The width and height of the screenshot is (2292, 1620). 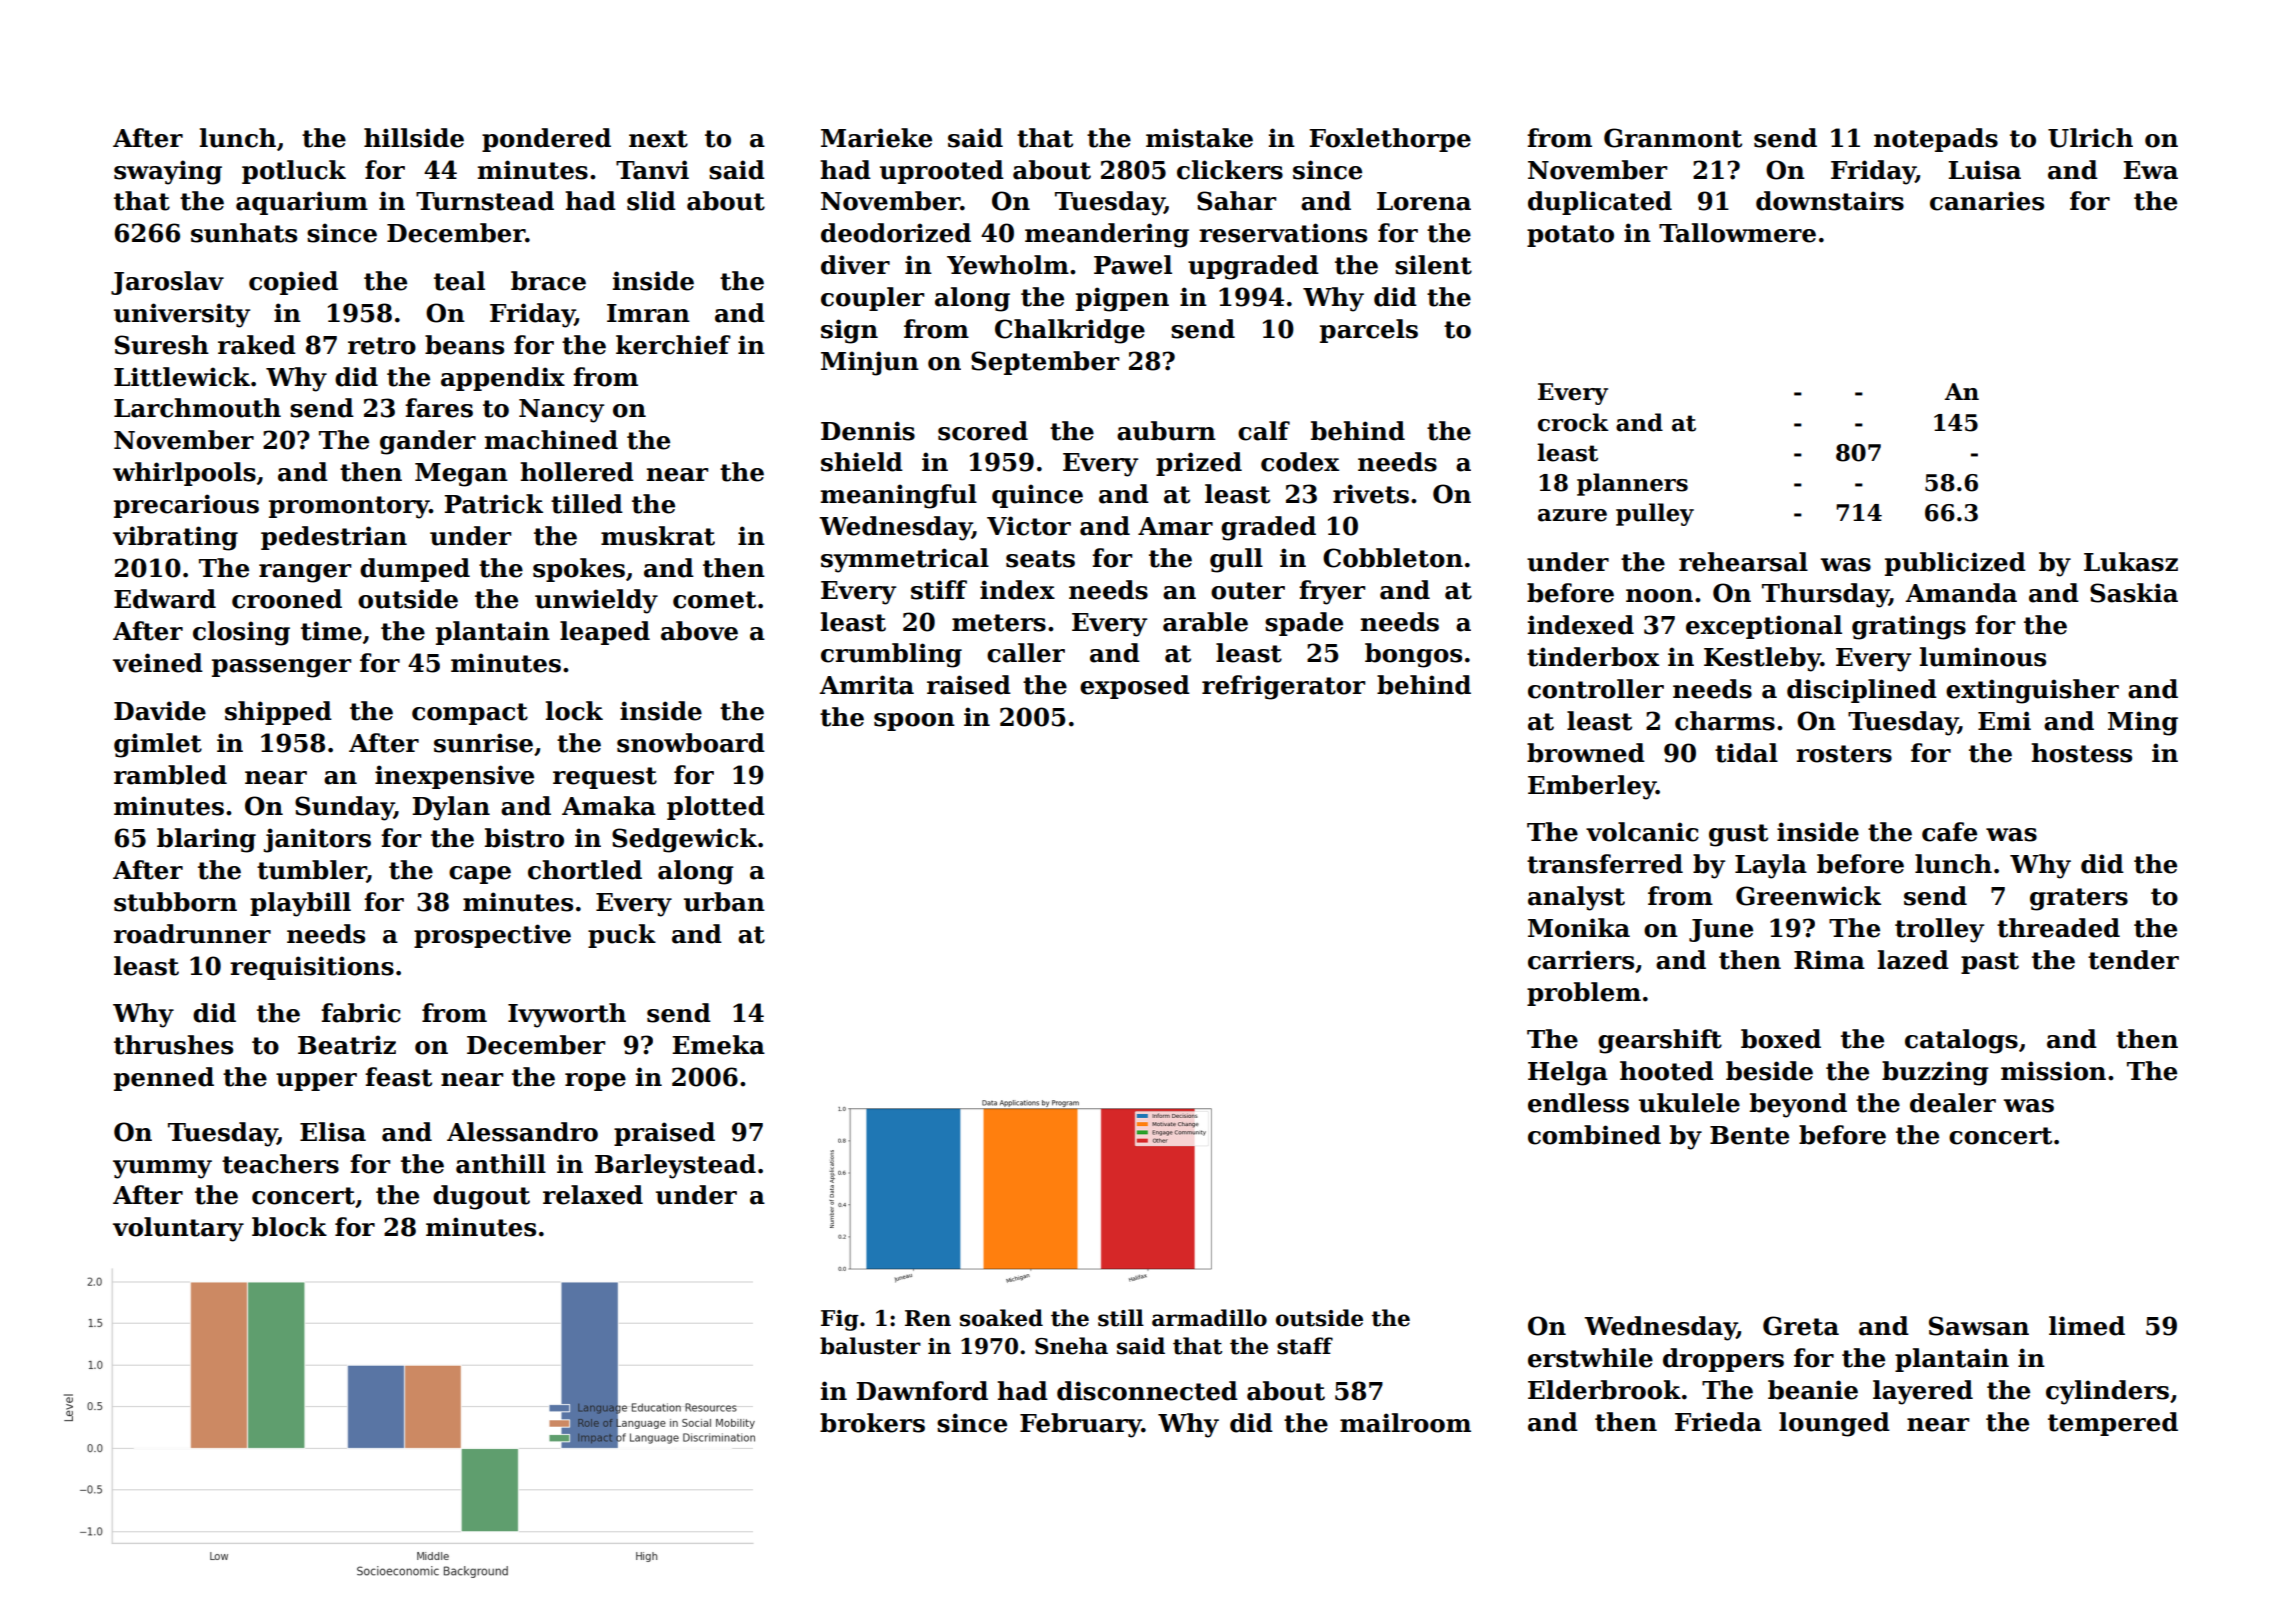 I want to click on swaying, so click(x=168, y=172).
